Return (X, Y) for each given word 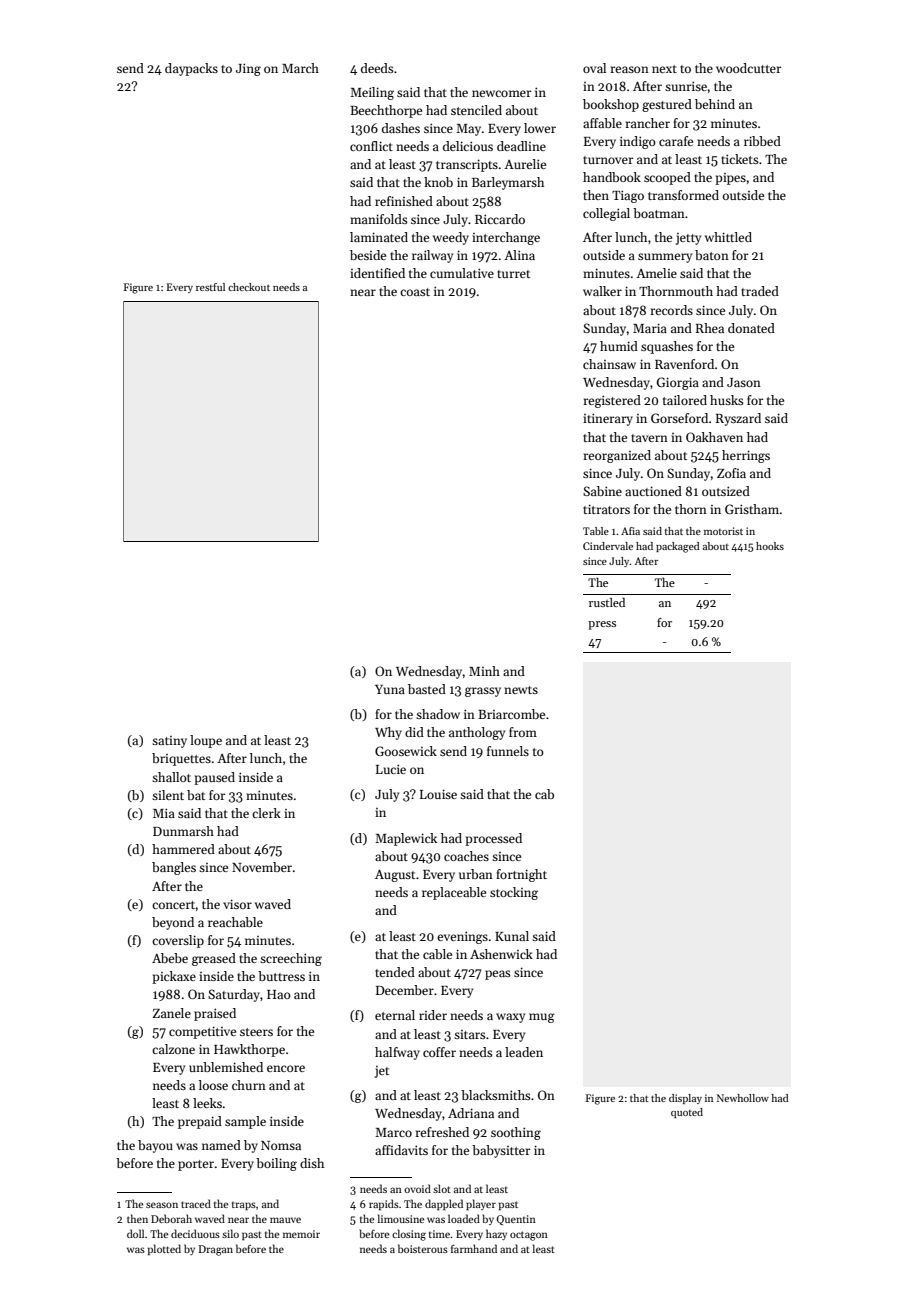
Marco (393, 1132)
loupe (206, 741)
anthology (477, 733)
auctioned (653, 491)
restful (210, 287)
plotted (164, 1249)
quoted (687, 1113)
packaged (678, 547)
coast (415, 292)
